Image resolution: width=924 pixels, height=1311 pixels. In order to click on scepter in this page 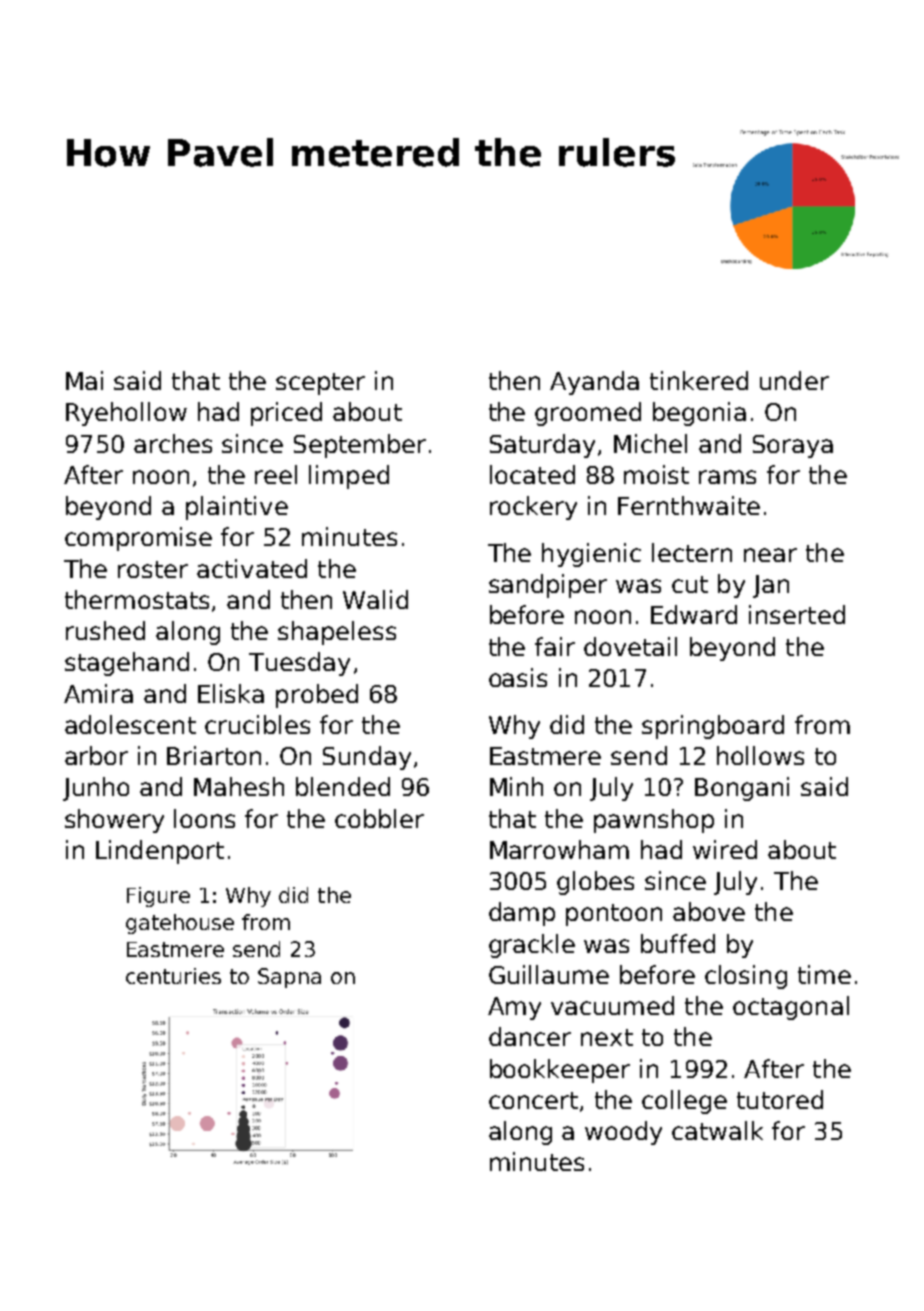, I will do `click(320, 384)`.
